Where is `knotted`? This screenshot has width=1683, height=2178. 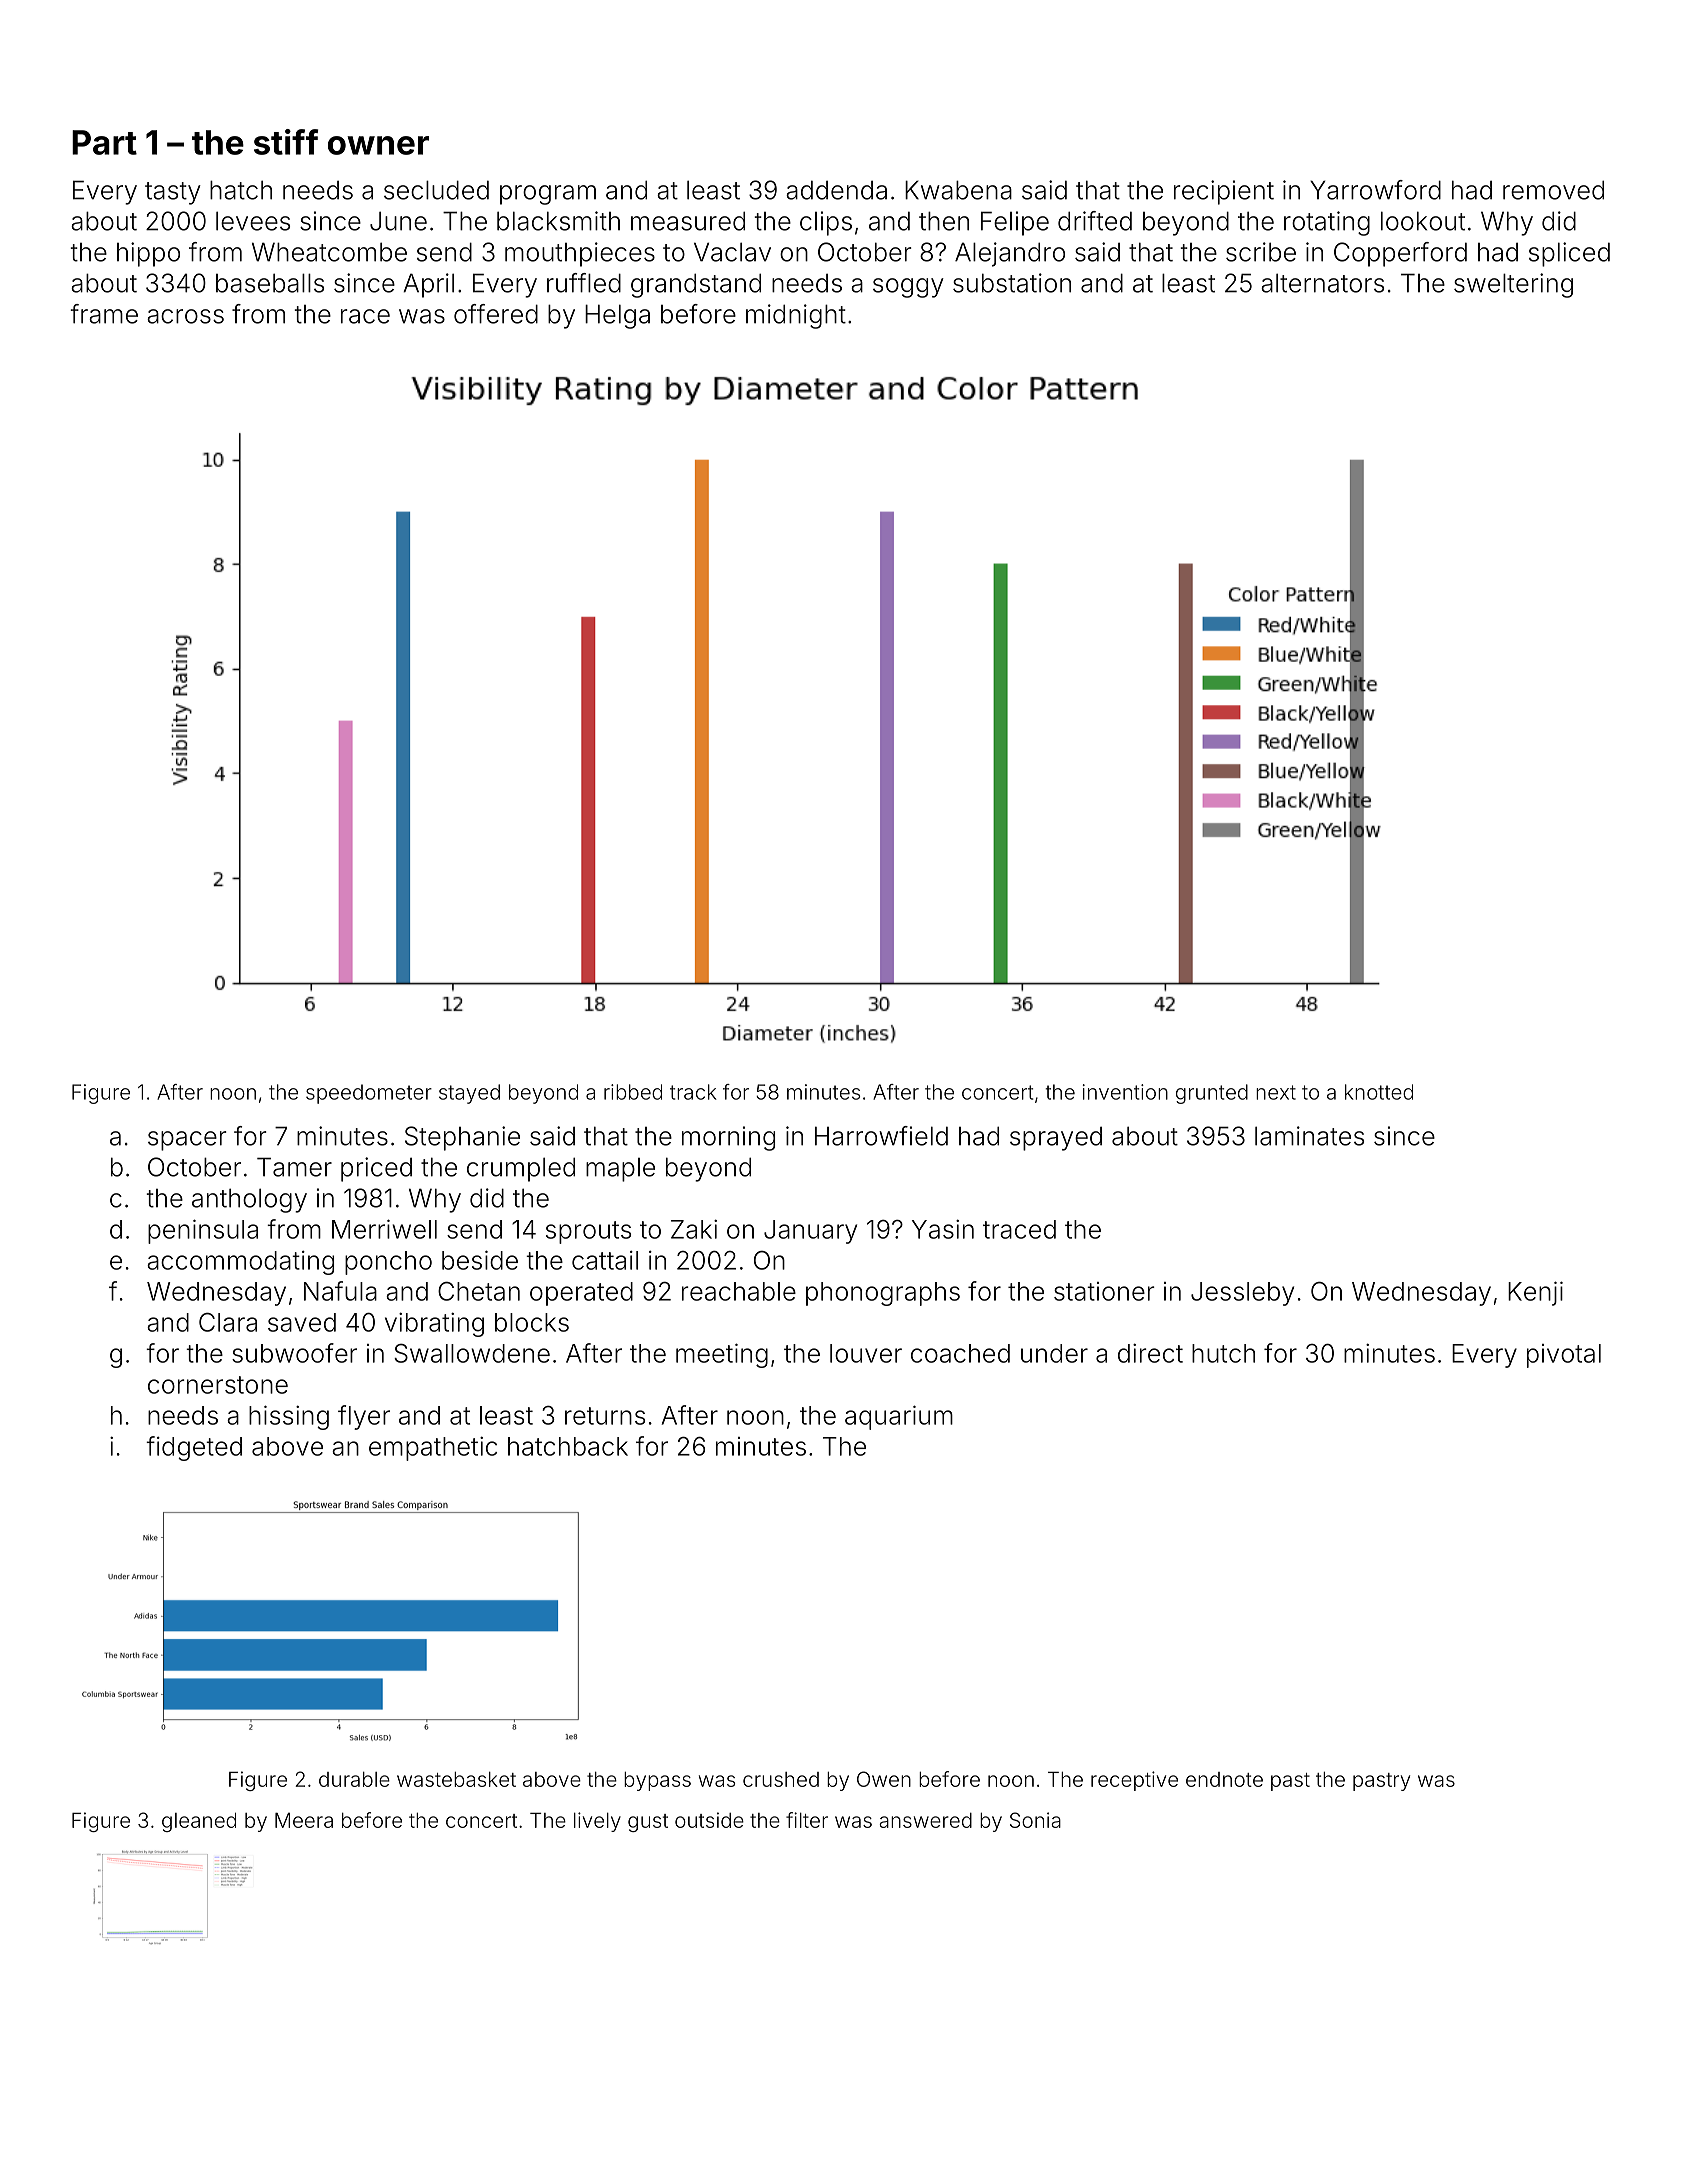 knotted is located at coordinates (1379, 1092).
